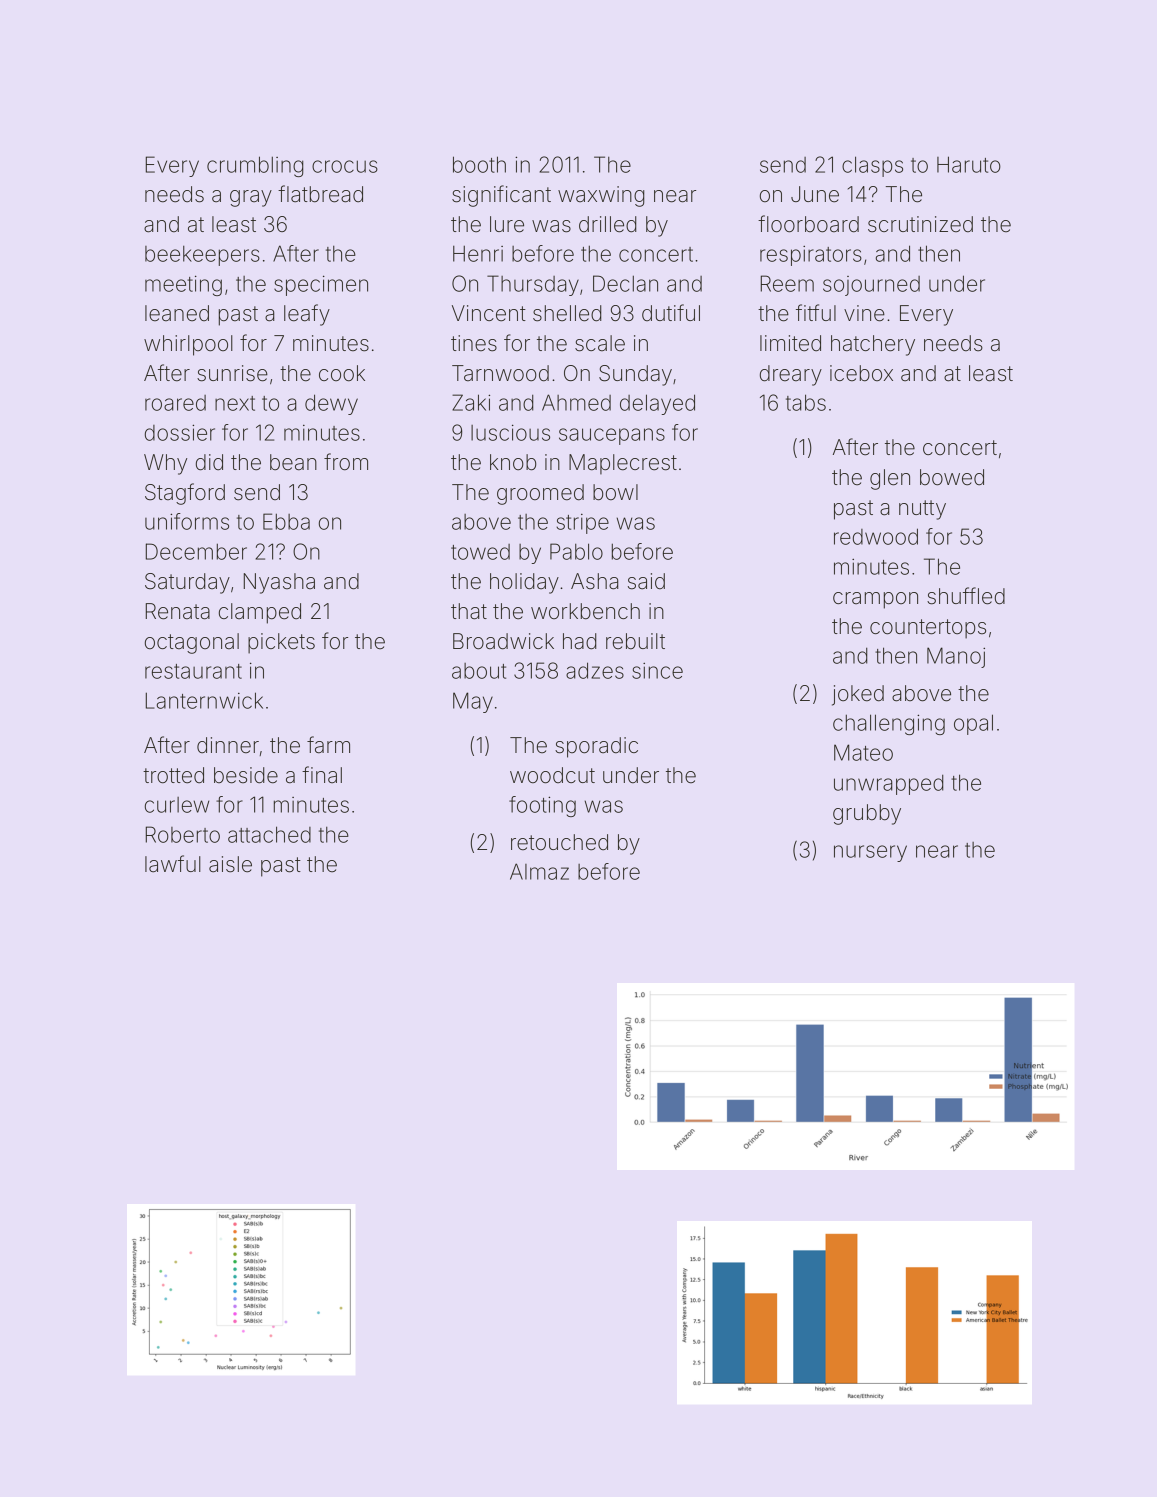 The height and width of the page is (1497, 1157). Describe the element at coordinates (969, 164) in the page. I see `Haruto` at that location.
